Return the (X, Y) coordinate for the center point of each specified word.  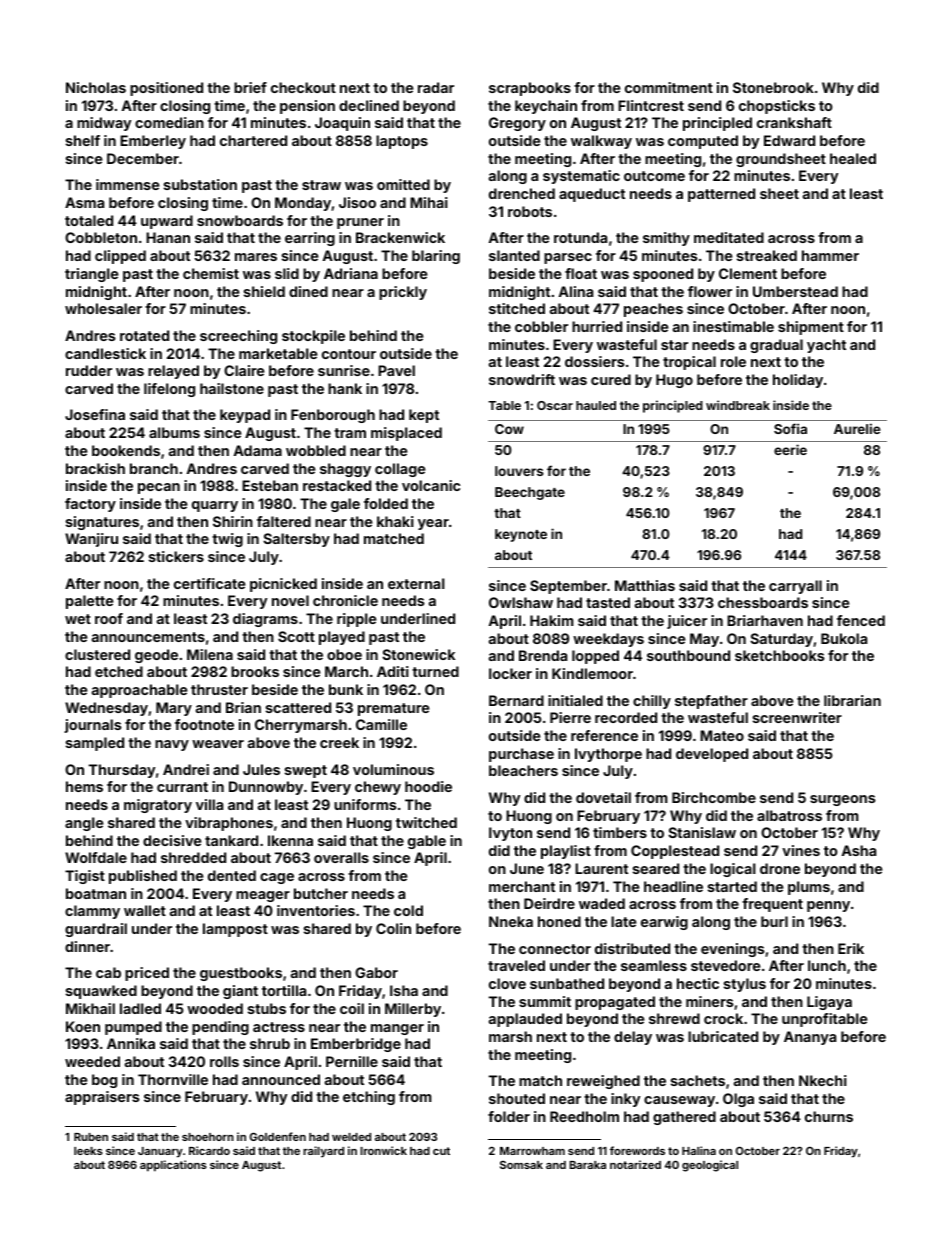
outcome (654, 176)
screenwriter (797, 717)
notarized (635, 1164)
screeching (238, 337)
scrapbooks (530, 89)
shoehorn (208, 1137)
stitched (517, 308)
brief (250, 87)
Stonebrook (773, 87)
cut (441, 1151)
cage (277, 878)
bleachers (523, 770)
